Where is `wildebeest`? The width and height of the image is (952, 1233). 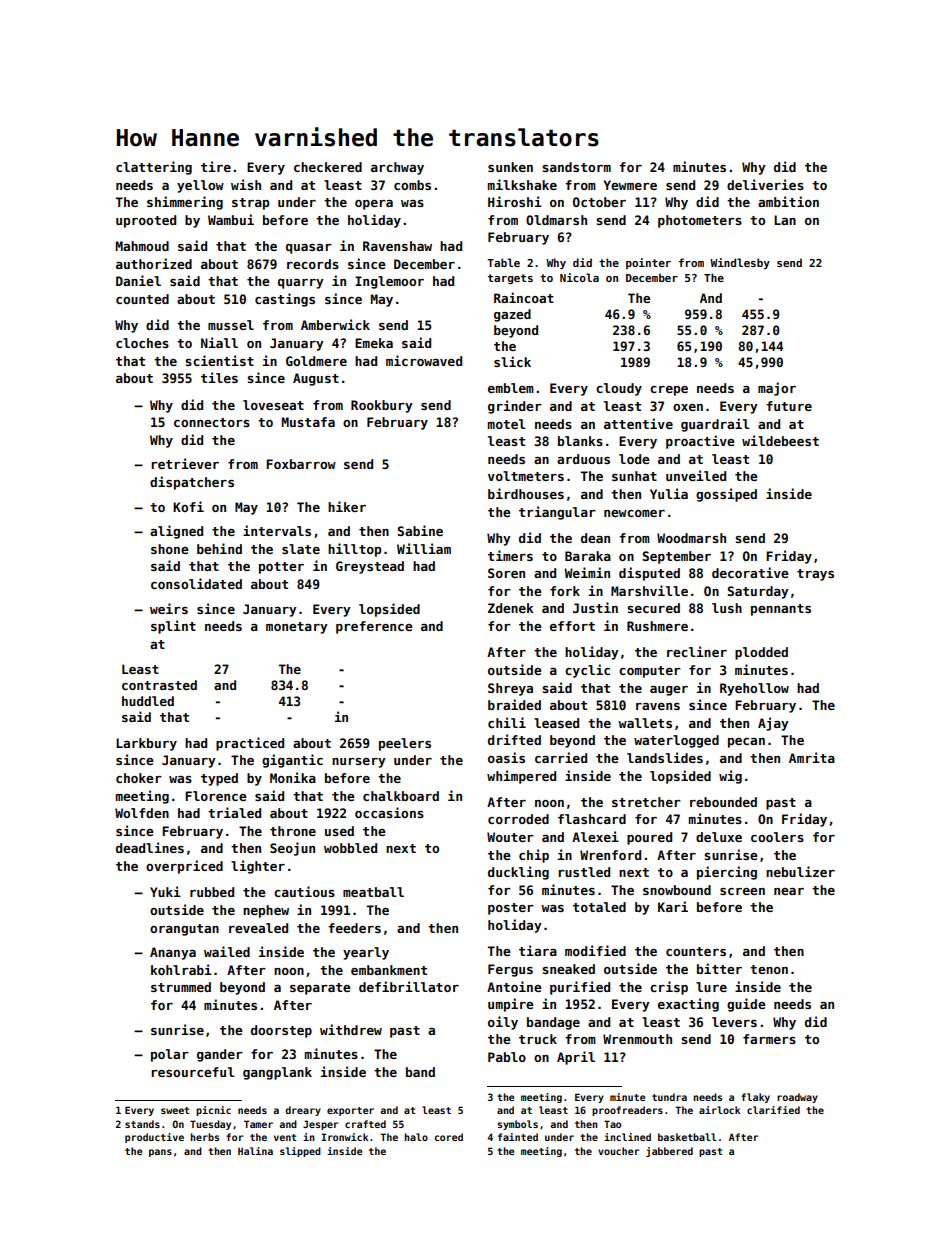 wildebeest is located at coordinates (780, 440).
